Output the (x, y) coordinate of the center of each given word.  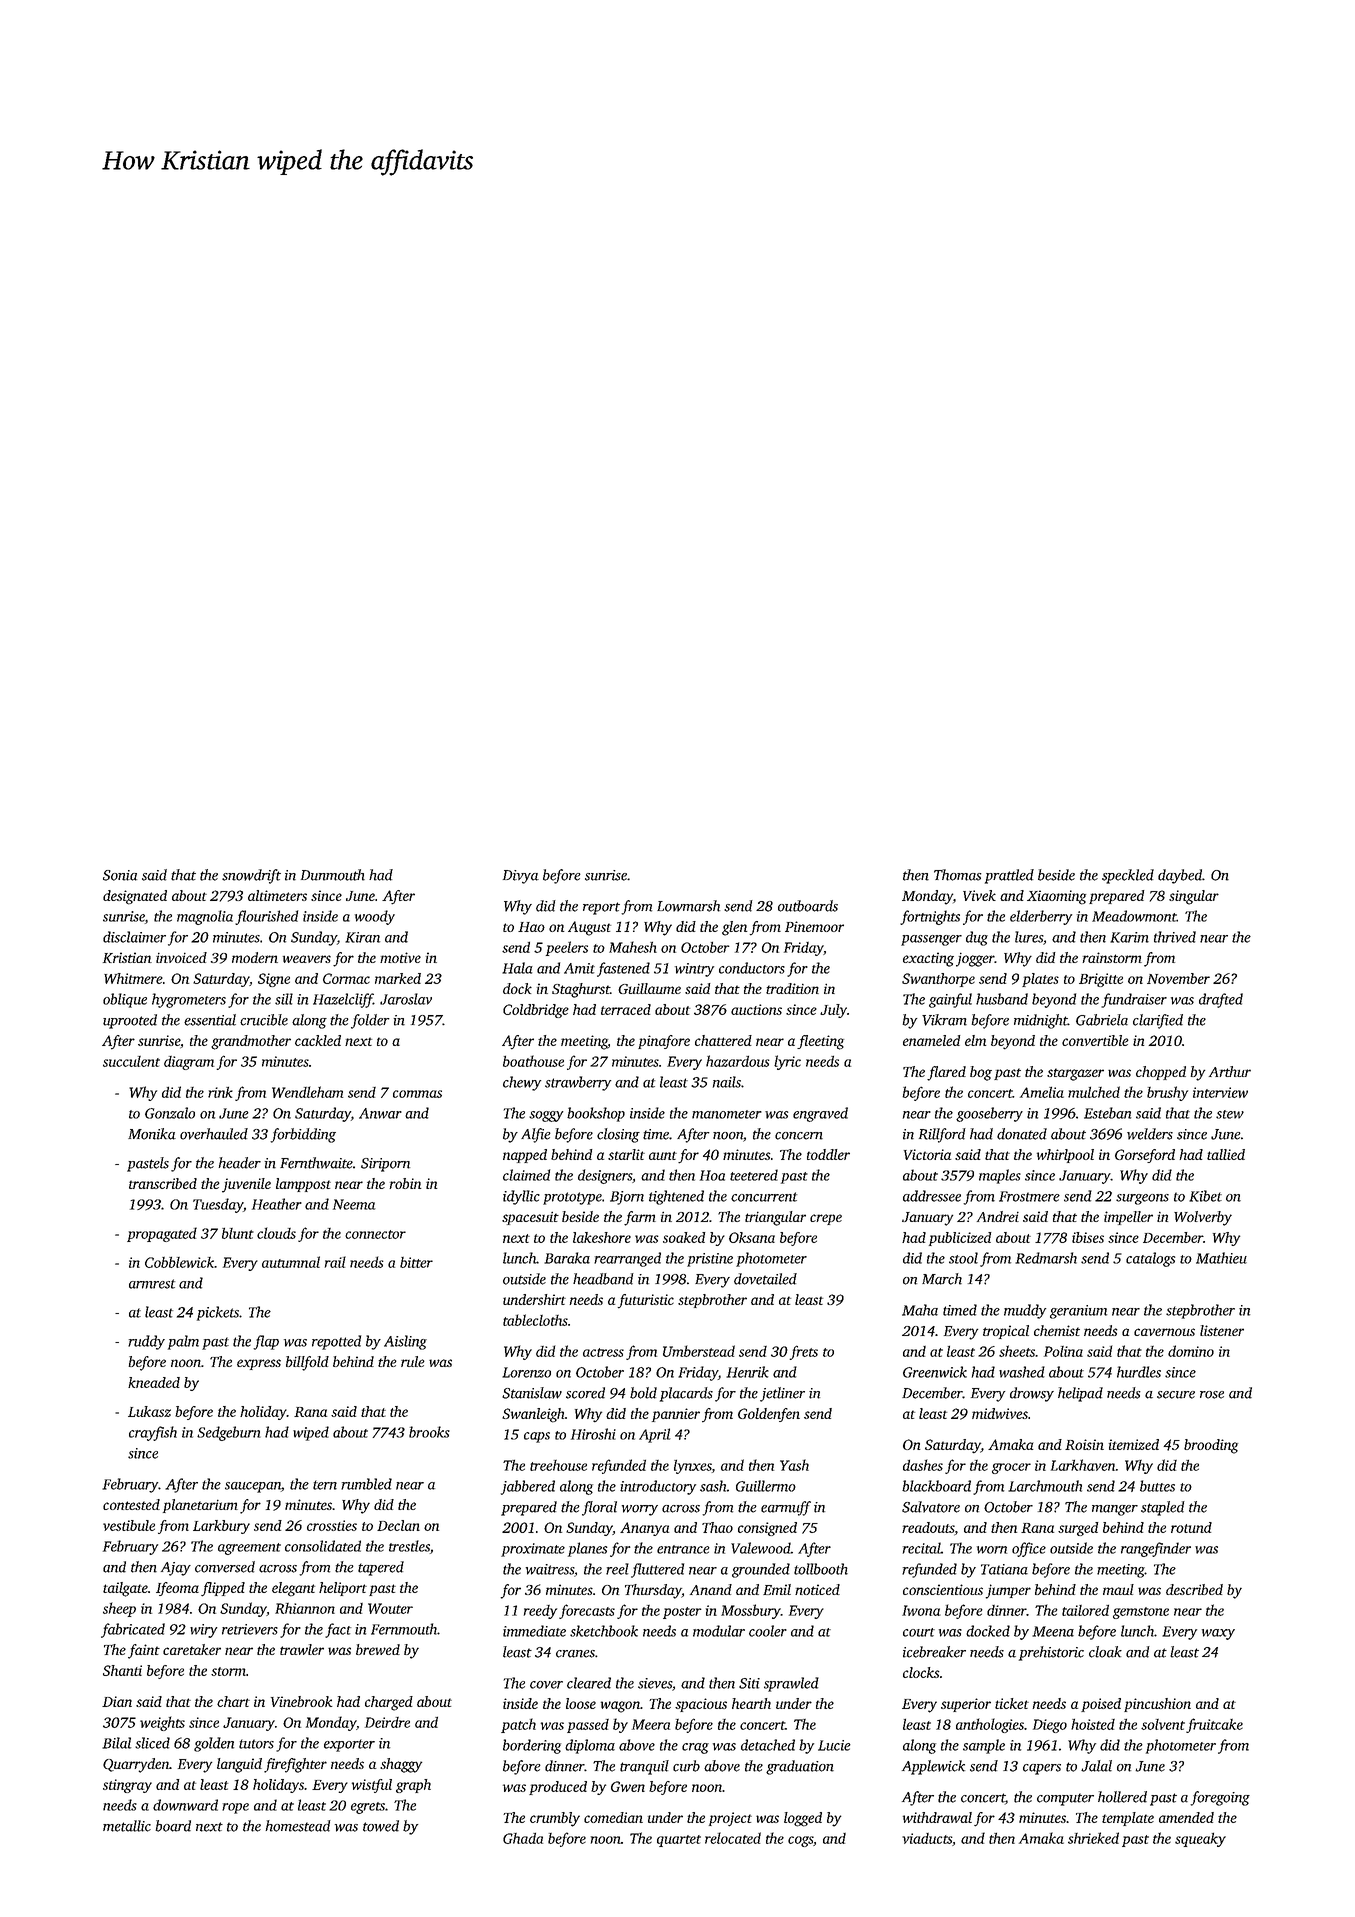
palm (183, 1342)
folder (370, 1021)
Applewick (933, 1767)
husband (1002, 999)
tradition (792, 988)
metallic (127, 1826)
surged (1078, 1529)
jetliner (782, 1394)
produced (558, 1788)
